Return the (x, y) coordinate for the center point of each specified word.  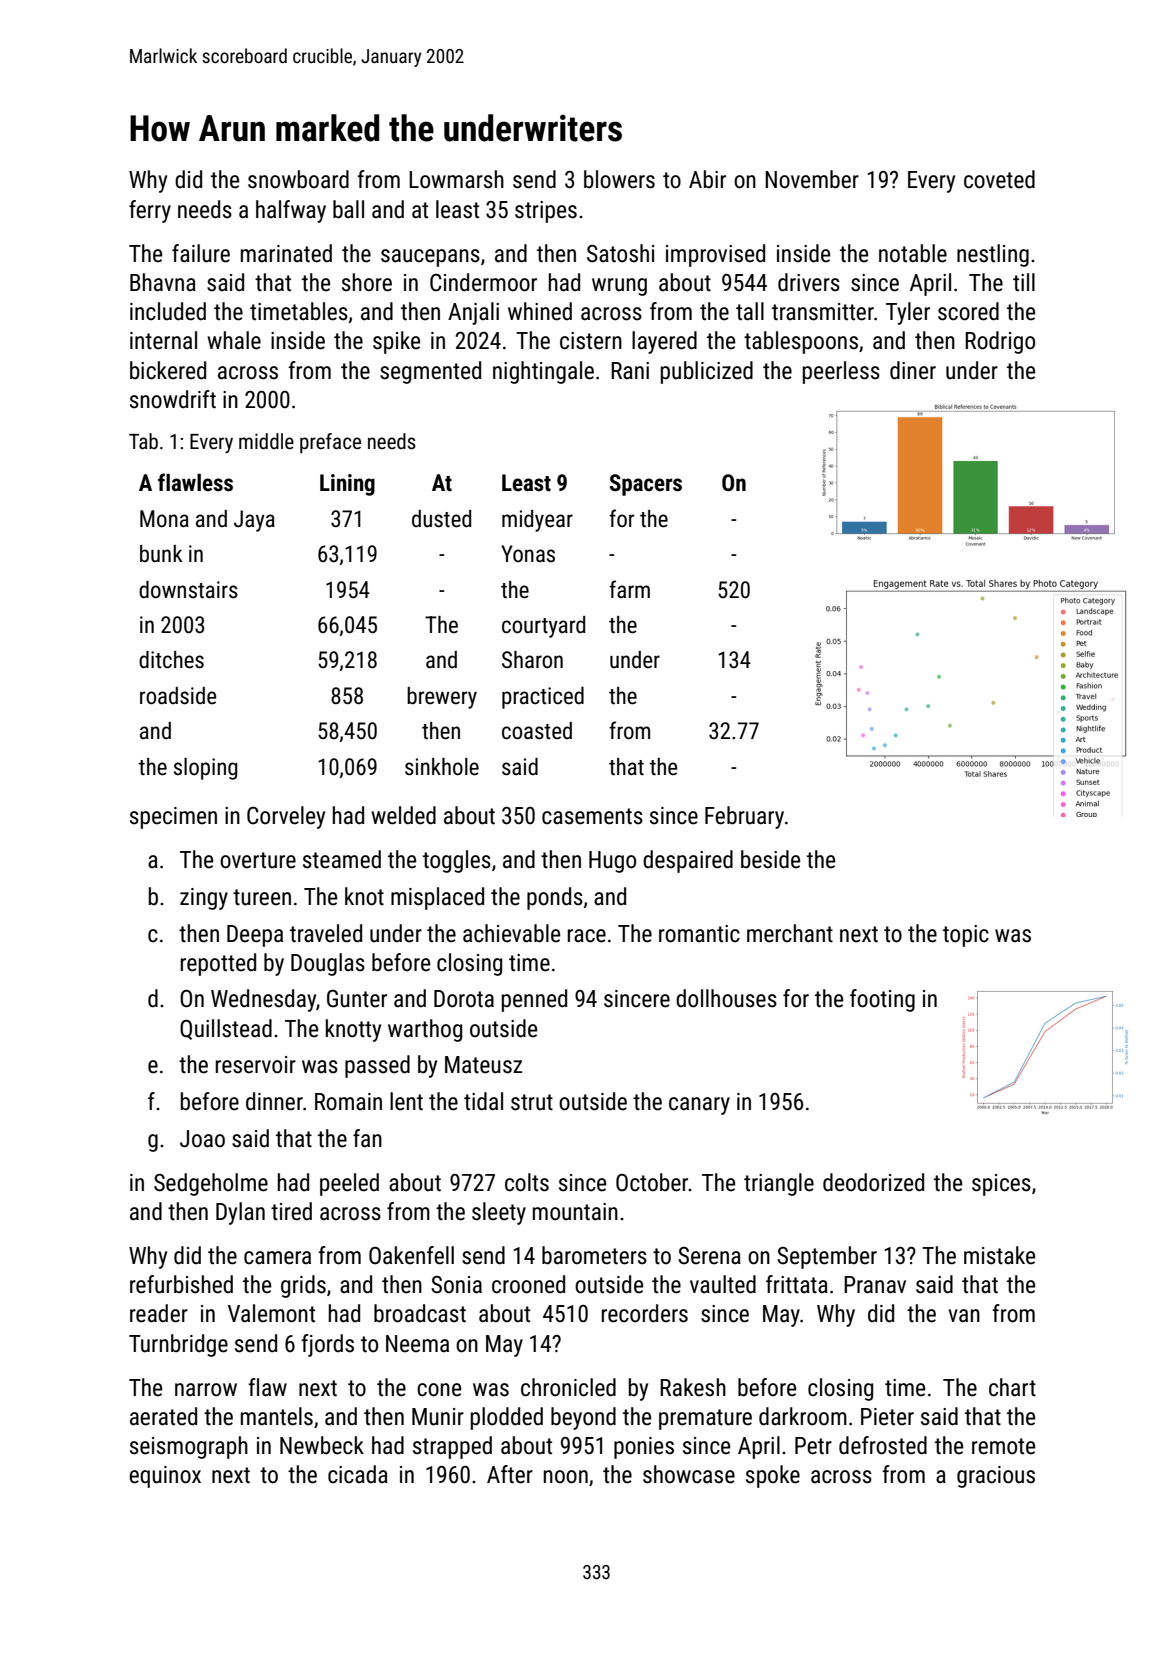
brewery (442, 698)
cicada (358, 1474)
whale (234, 340)
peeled (349, 1184)
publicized (707, 372)
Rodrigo (1000, 342)
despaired (688, 861)
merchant (790, 933)
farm (629, 589)
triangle (779, 1184)
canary (699, 1106)
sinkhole (442, 767)
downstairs (188, 590)
